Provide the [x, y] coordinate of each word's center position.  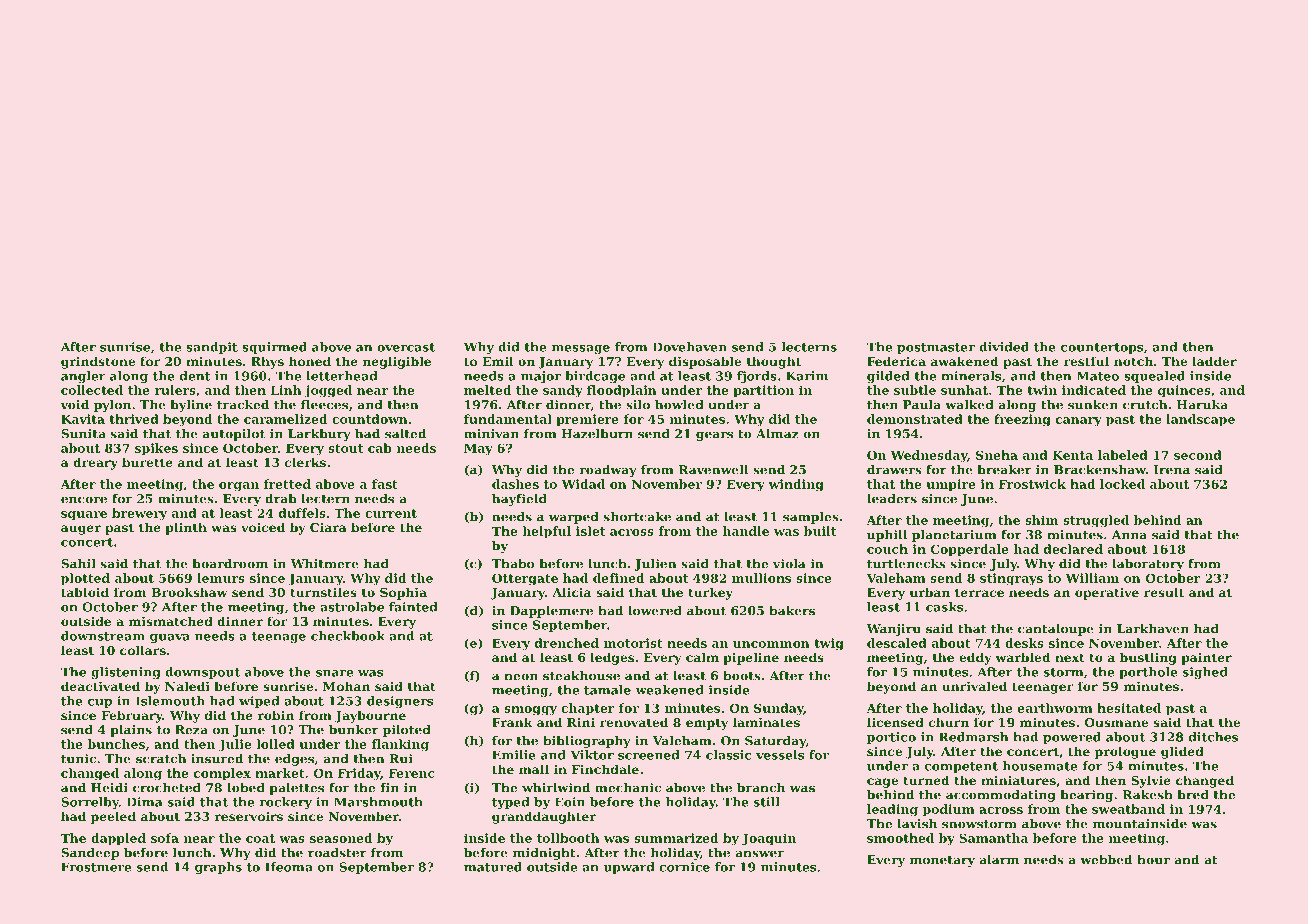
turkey [710, 593]
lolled [276, 744]
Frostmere [96, 867]
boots [742, 676]
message [581, 349]
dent [195, 376]
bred [1193, 795]
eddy [975, 658]
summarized [676, 838]
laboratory [1148, 565]
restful [1086, 361]
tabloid [85, 592]
